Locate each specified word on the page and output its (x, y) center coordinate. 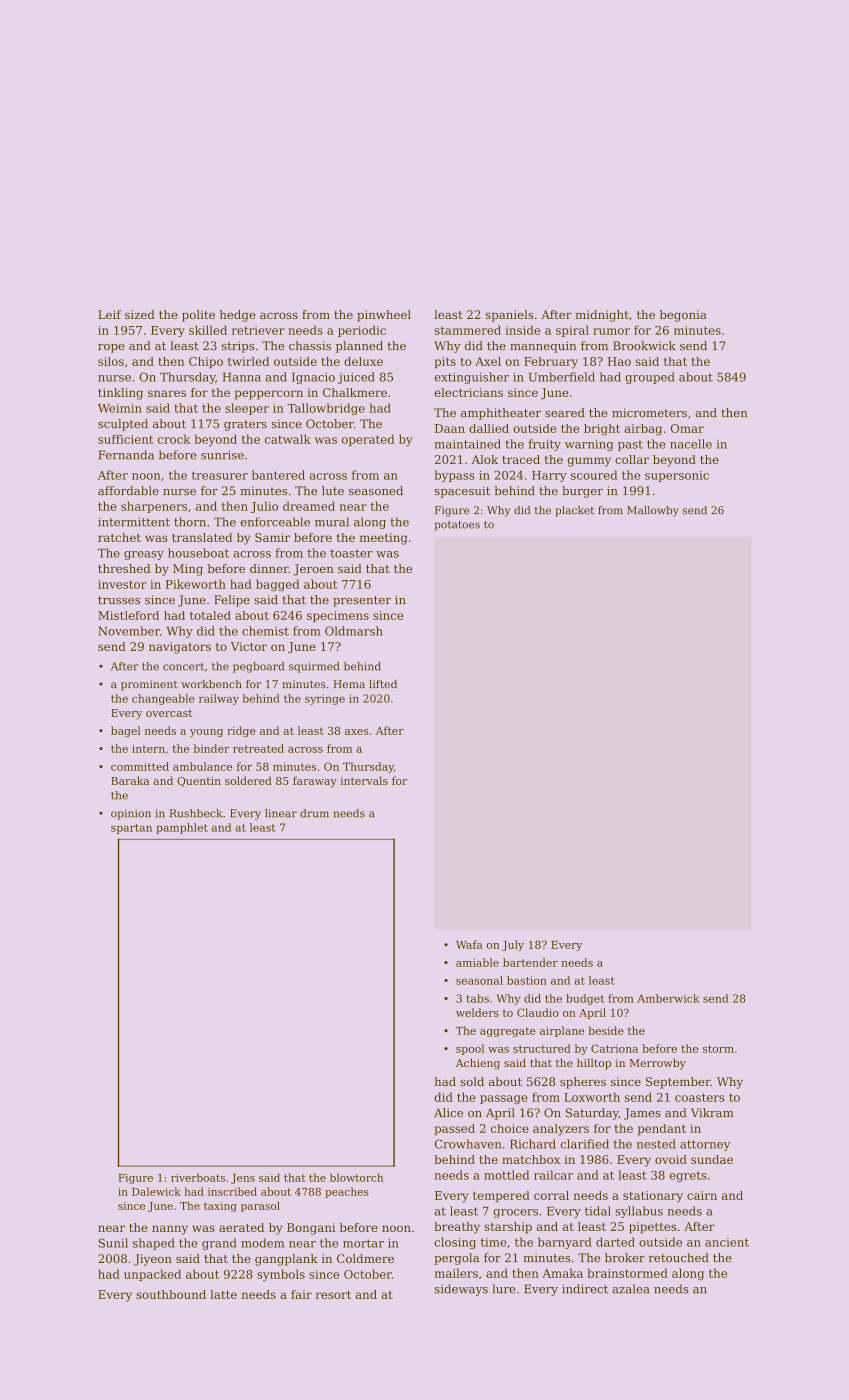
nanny (170, 1230)
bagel (126, 731)
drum (314, 813)
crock (174, 439)
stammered (468, 330)
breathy (457, 1228)
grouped (650, 378)
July (513, 945)
